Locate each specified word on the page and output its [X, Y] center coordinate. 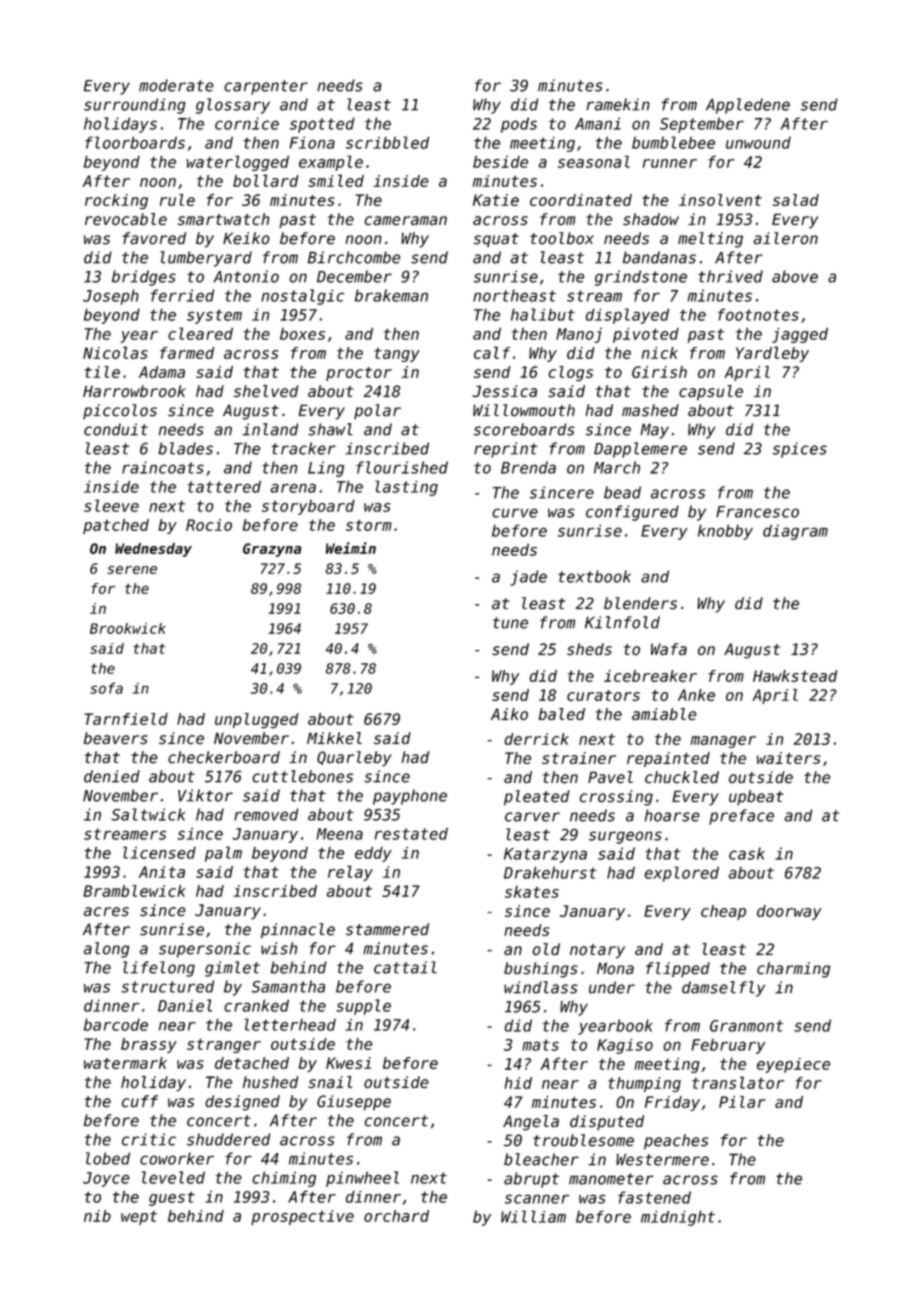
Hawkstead [795, 676]
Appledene [748, 106]
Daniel [185, 1005]
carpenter [266, 87]
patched [116, 526]
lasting [406, 488]
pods [519, 125]
